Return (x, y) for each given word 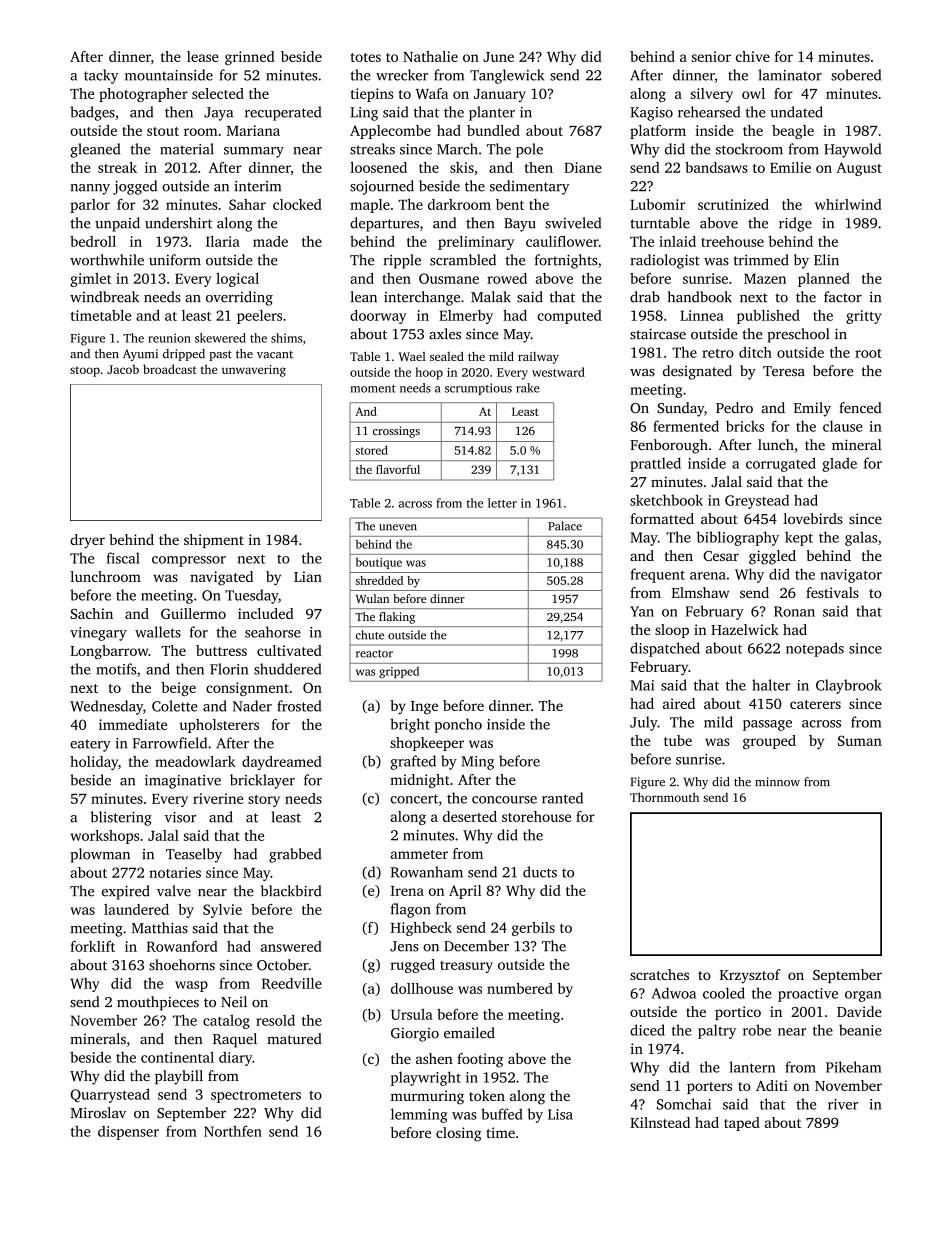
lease (203, 56)
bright (410, 725)
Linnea (702, 315)
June (498, 57)
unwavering (254, 371)
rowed (507, 278)
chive (753, 56)
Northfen (233, 1131)
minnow (777, 782)
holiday (94, 763)
